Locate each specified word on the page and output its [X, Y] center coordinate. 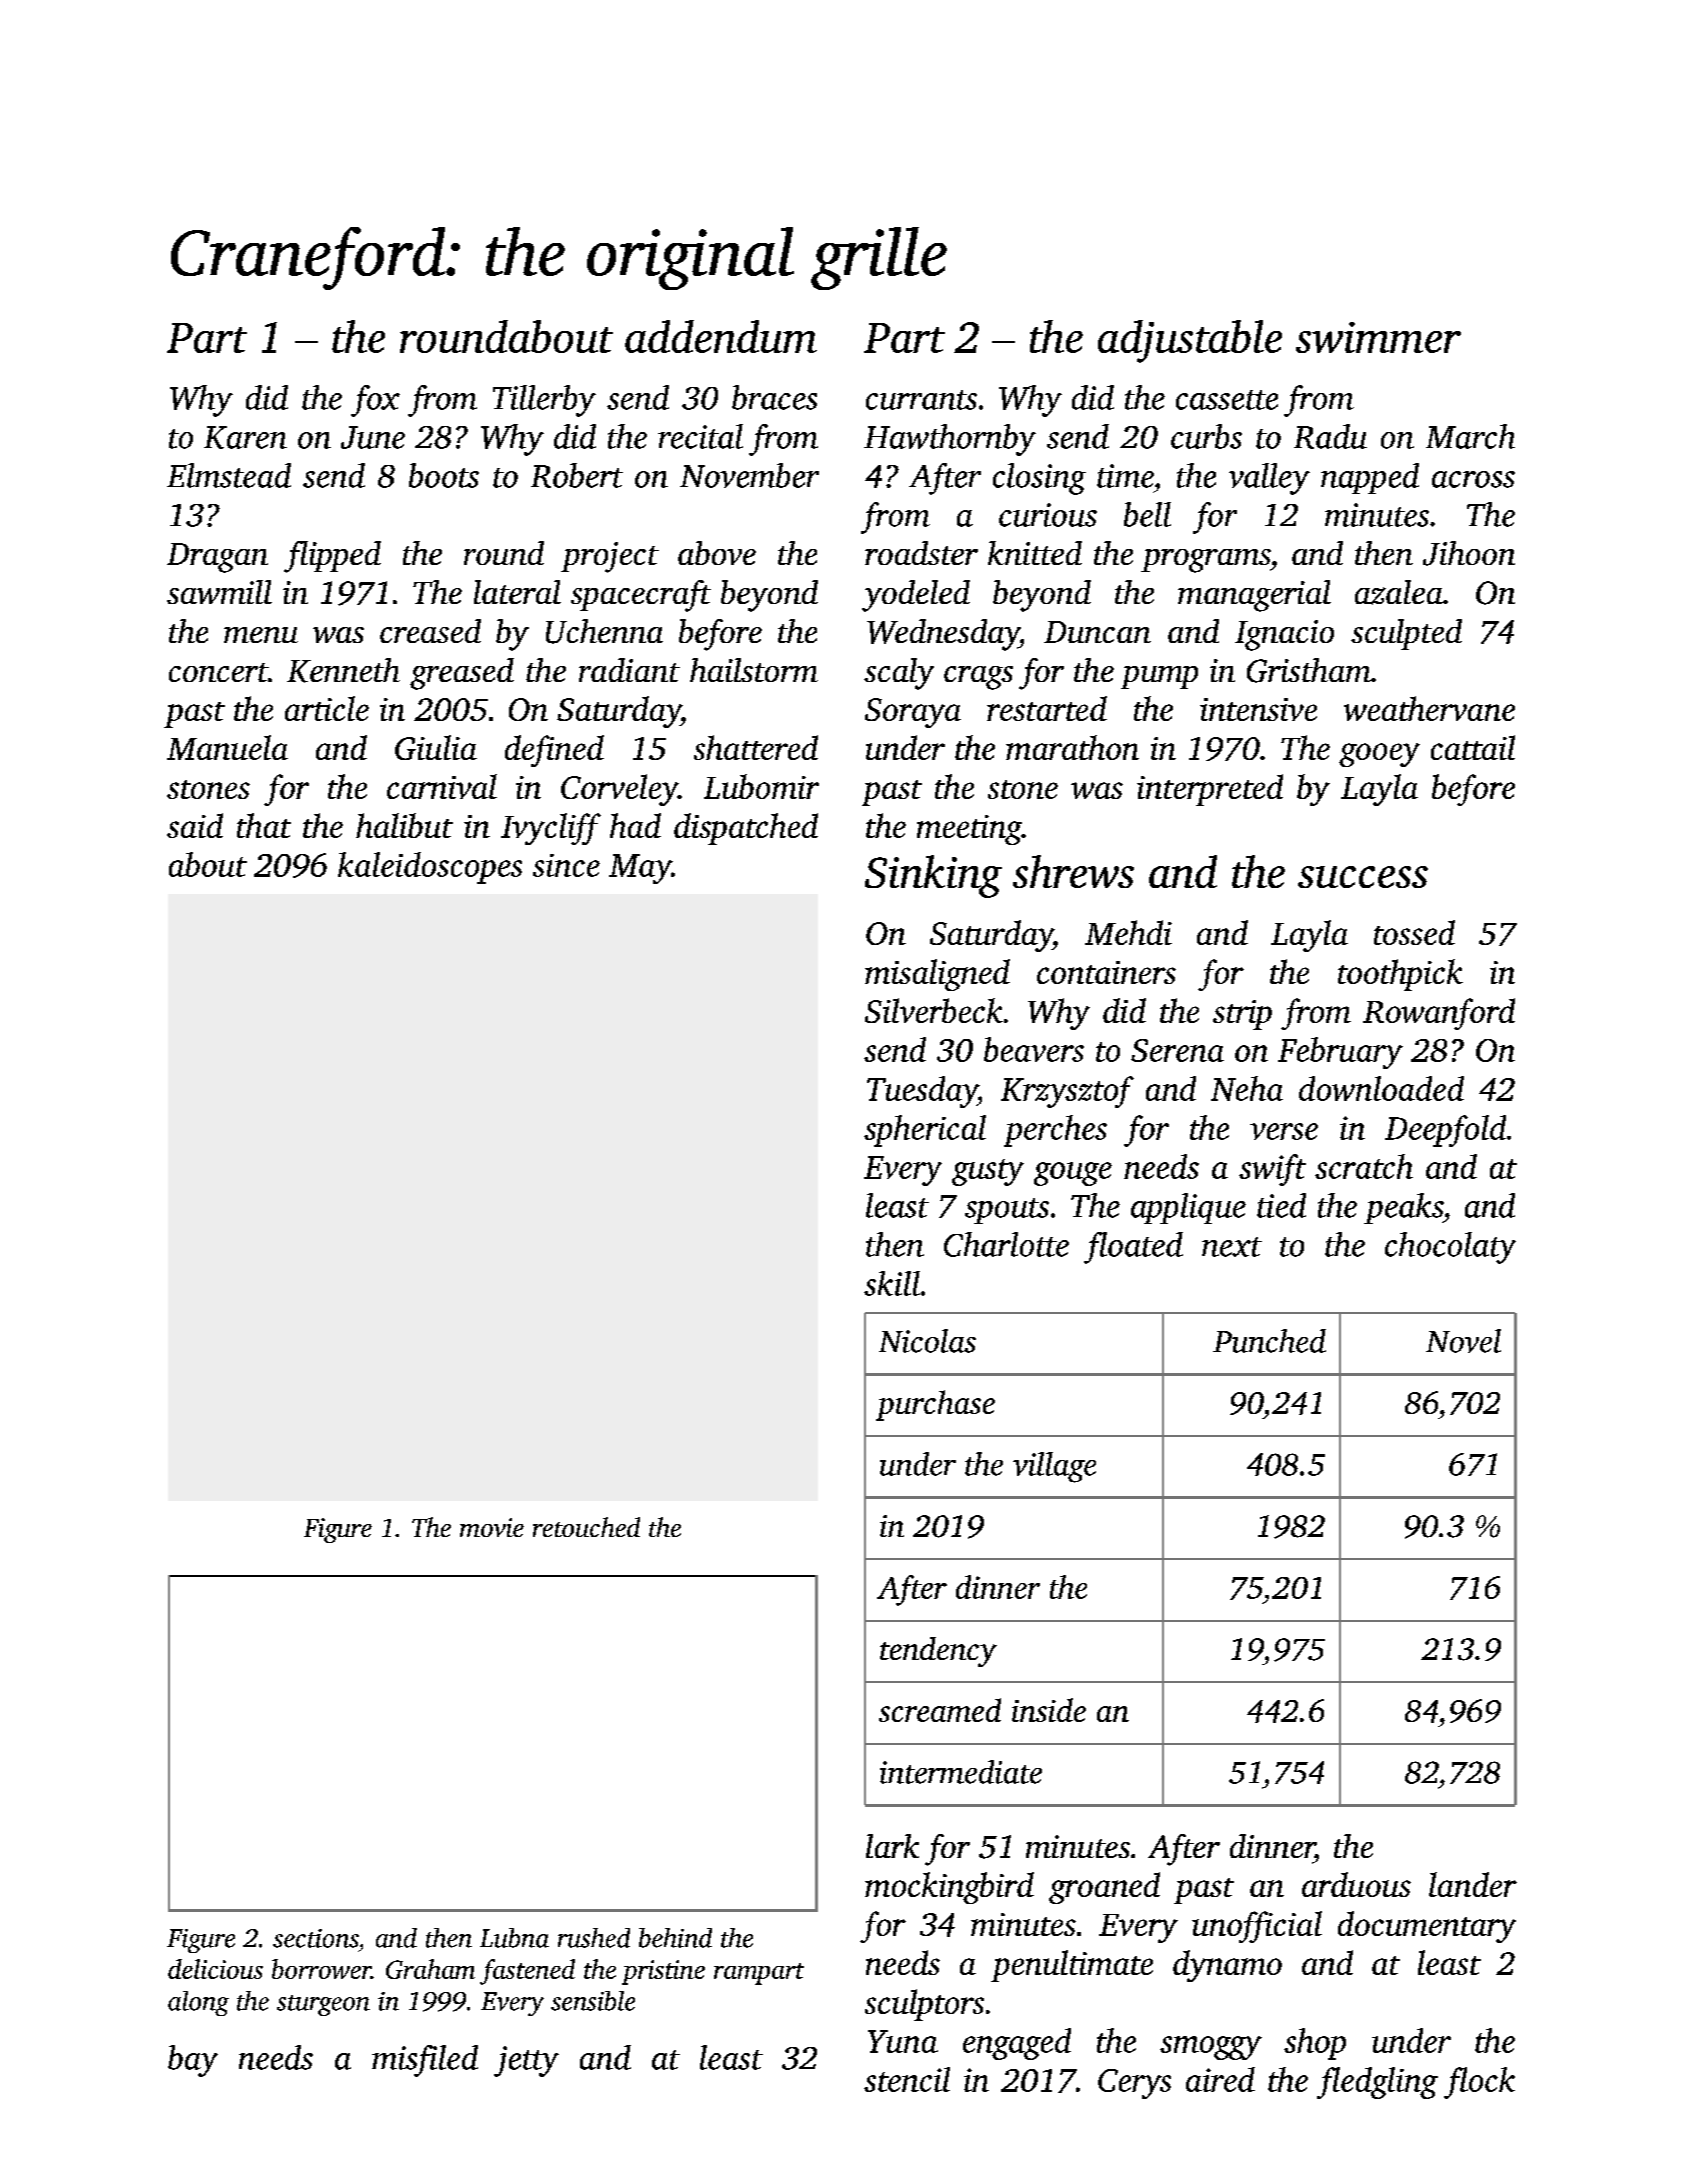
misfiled [425, 2061]
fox [375, 401]
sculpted [1406, 634]
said [195, 825]
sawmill [219, 592]
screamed [940, 1710]
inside [1049, 1710]
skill [892, 1283]
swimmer [1378, 337]
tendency [938, 1652]
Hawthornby [950, 440]
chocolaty [1450, 1248]
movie [492, 1527]
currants [921, 400]
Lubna [514, 1938]
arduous [1356, 1884]
